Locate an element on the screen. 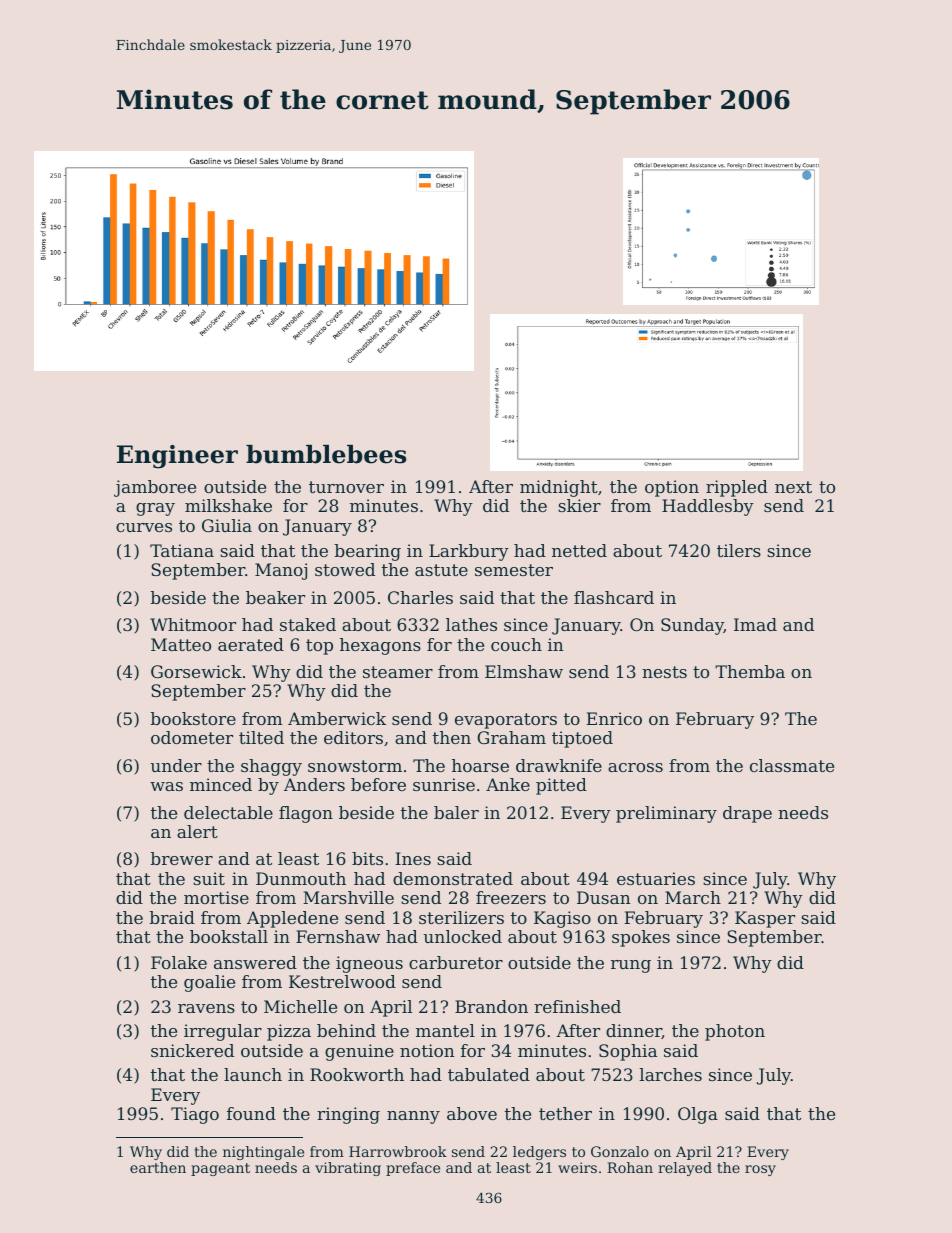 This screenshot has width=952, height=1233. under is located at coordinates (176, 765).
